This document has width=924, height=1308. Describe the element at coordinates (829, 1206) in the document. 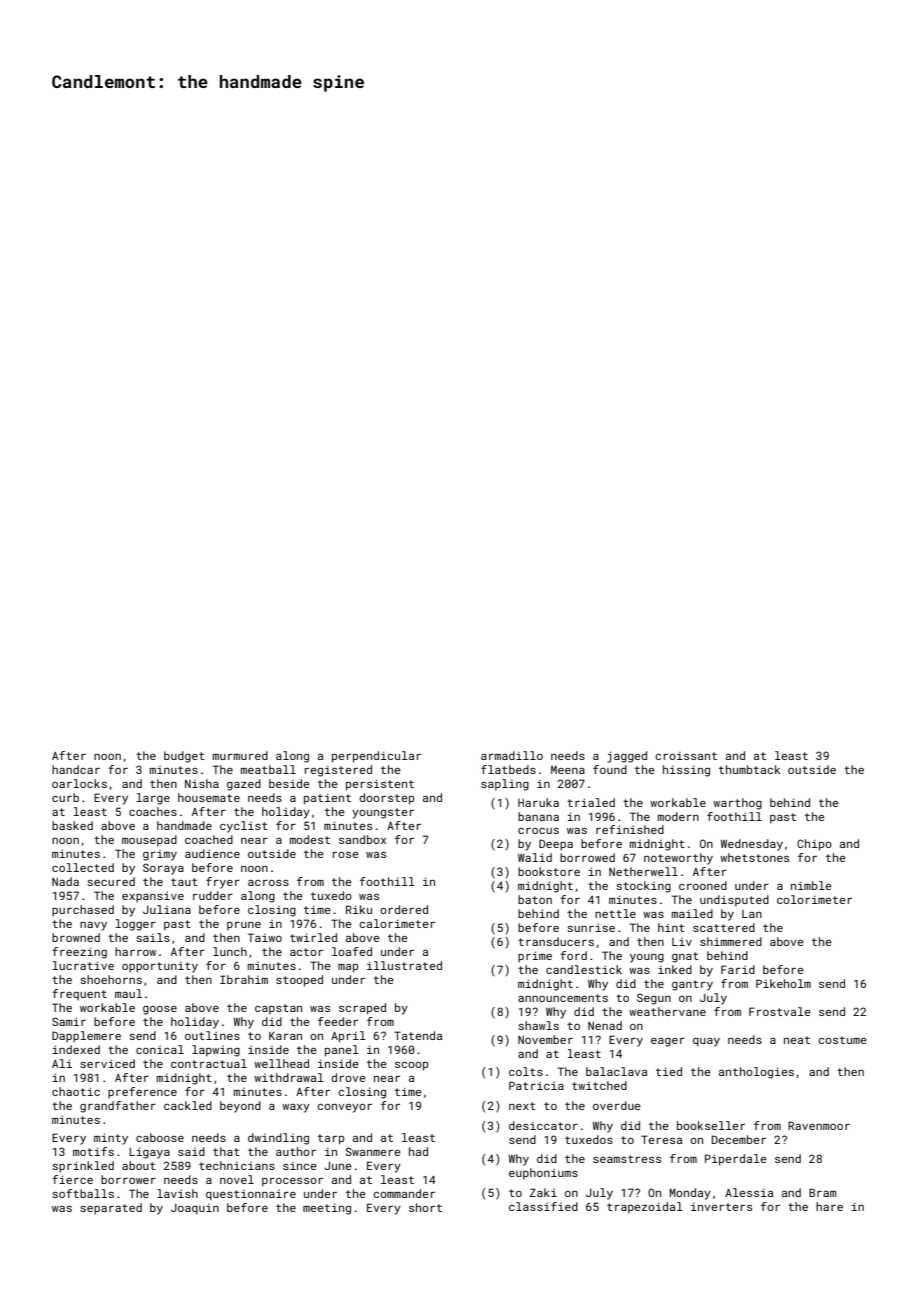

I see `hare` at that location.
